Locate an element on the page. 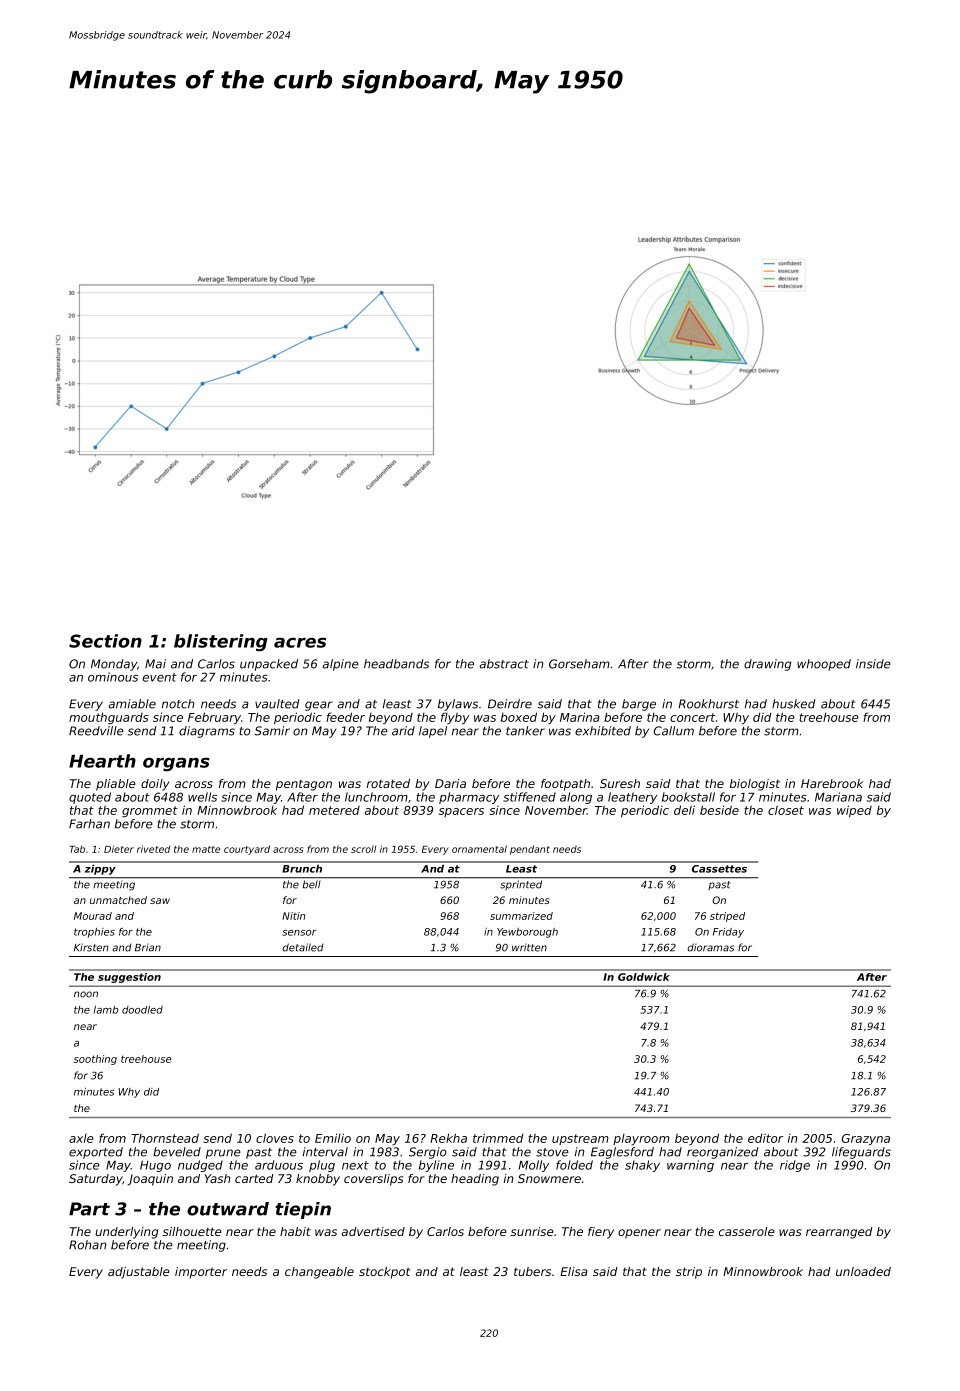 This document has height=1391, width=960. Kirsten is located at coordinates (91, 947).
